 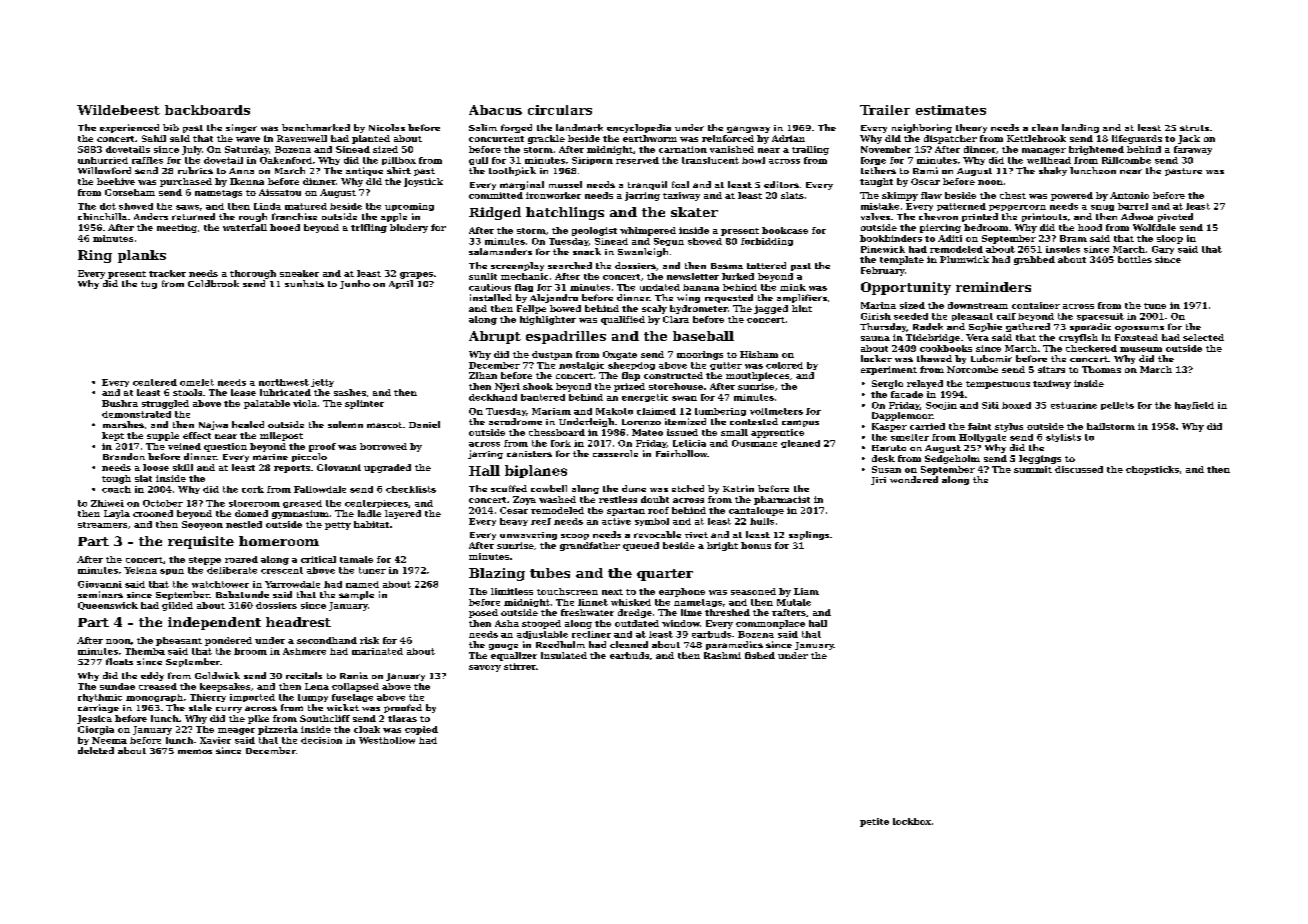 What do you see at coordinates (1194, 406) in the screenshot?
I see `hayfield` at bounding box center [1194, 406].
